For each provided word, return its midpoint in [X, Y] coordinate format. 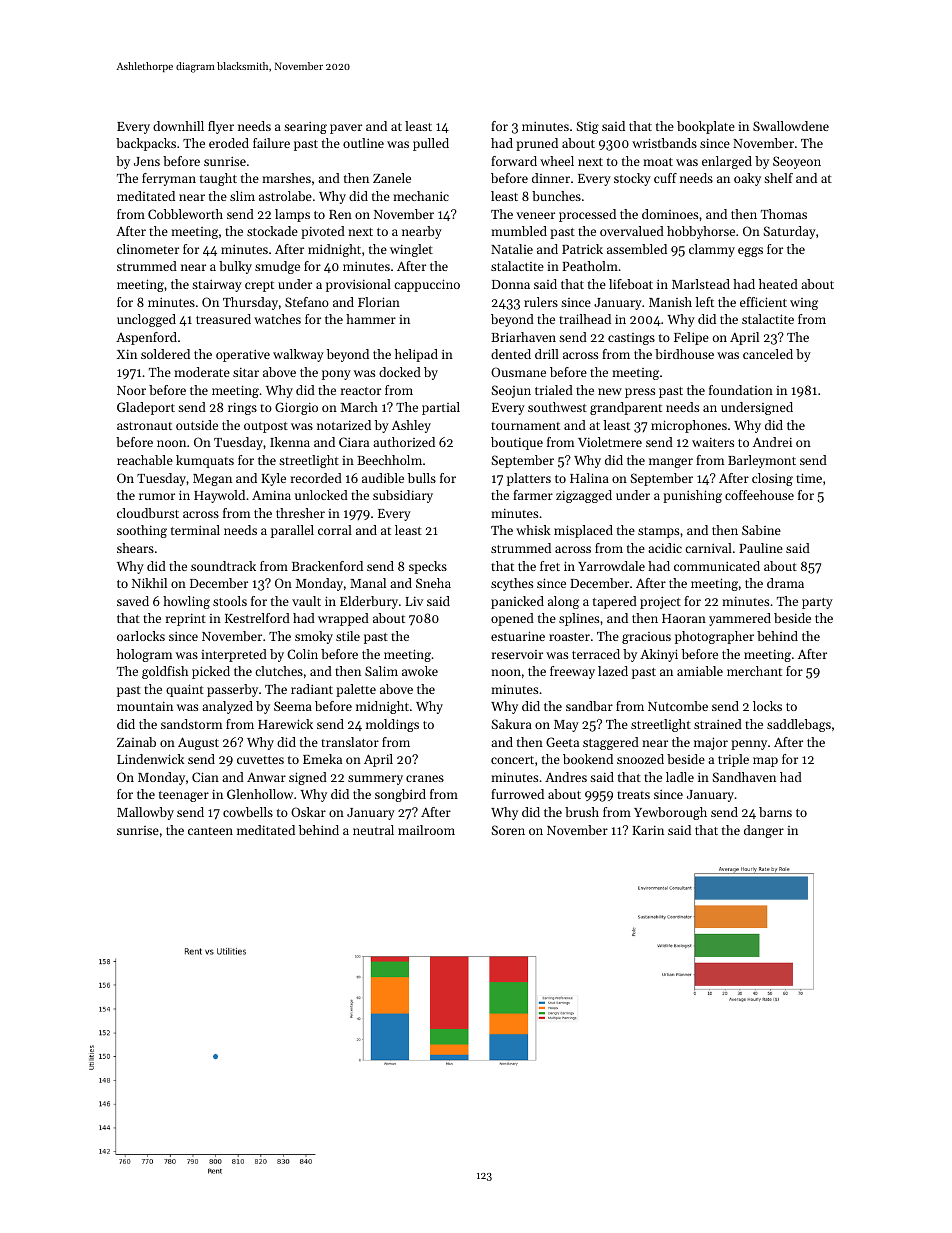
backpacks [146, 144]
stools [230, 601]
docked [400, 372]
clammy [712, 250]
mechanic [421, 196]
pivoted [323, 232]
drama [785, 583]
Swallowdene [791, 126]
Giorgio [296, 408]
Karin [648, 830]
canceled [768, 354]
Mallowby [145, 813]
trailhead [585, 319]
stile [348, 636]
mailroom [426, 830]
